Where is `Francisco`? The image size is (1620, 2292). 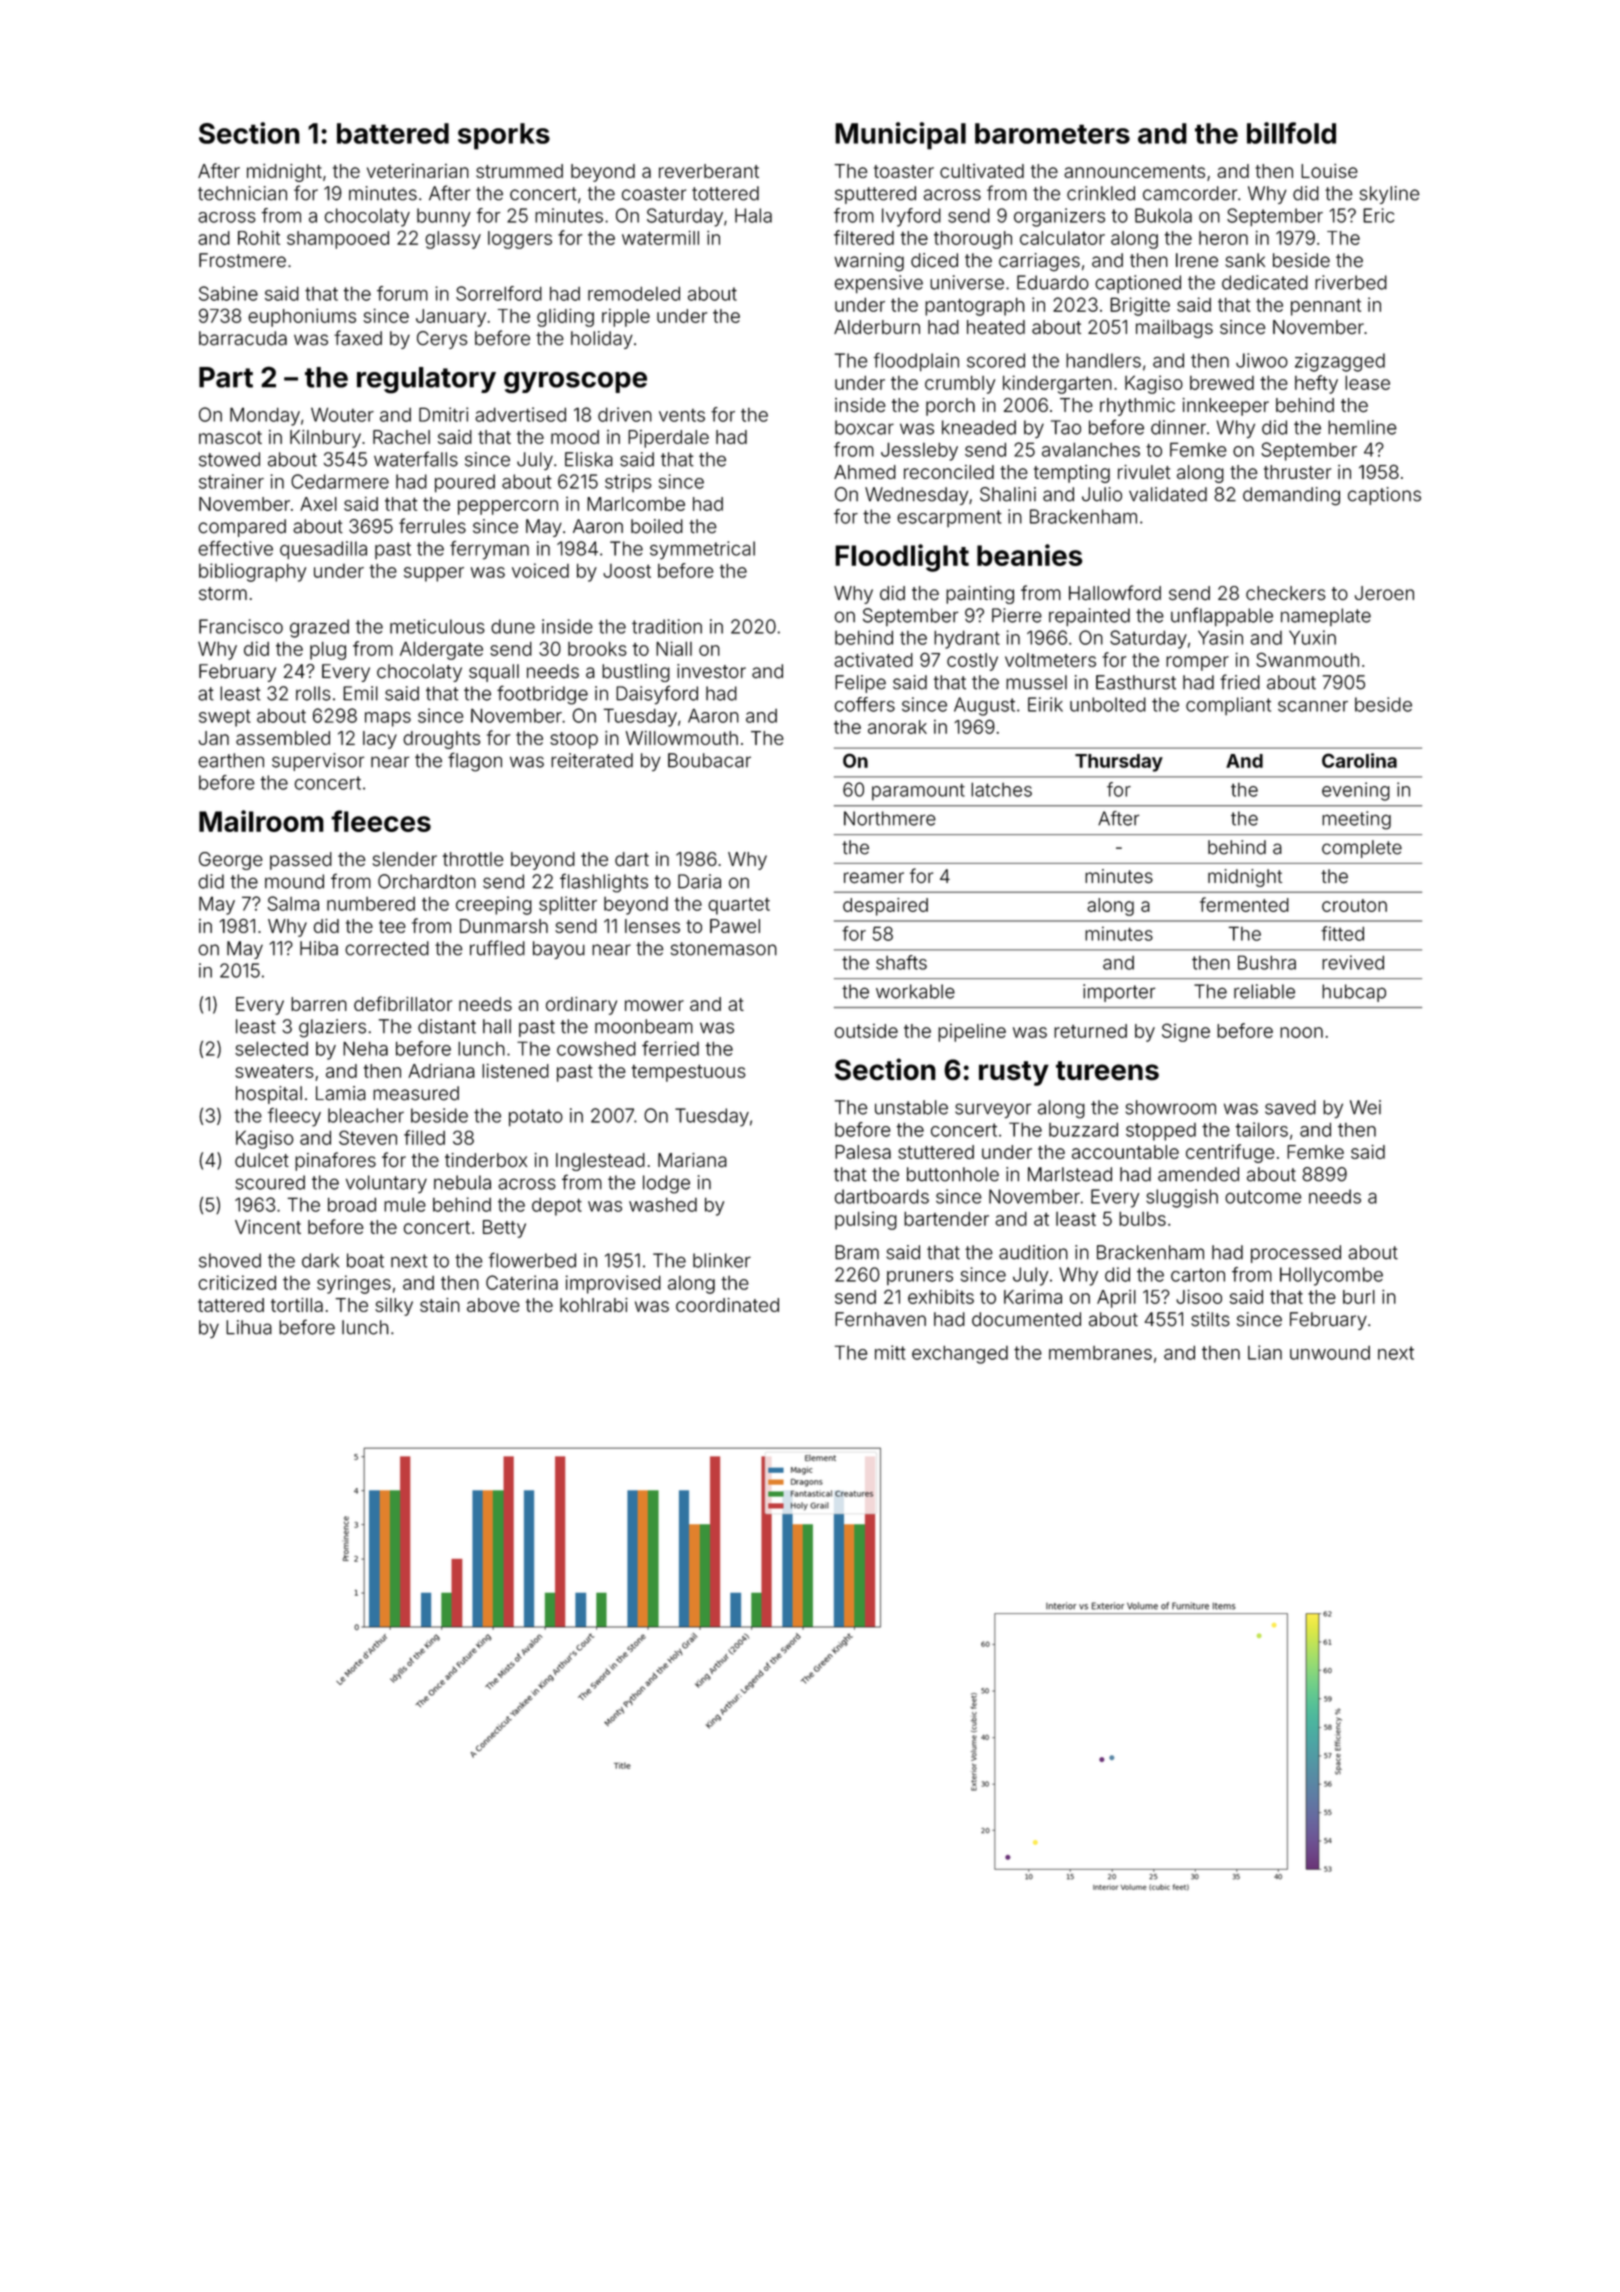
Francisco is located at coordinates (241, 626).
